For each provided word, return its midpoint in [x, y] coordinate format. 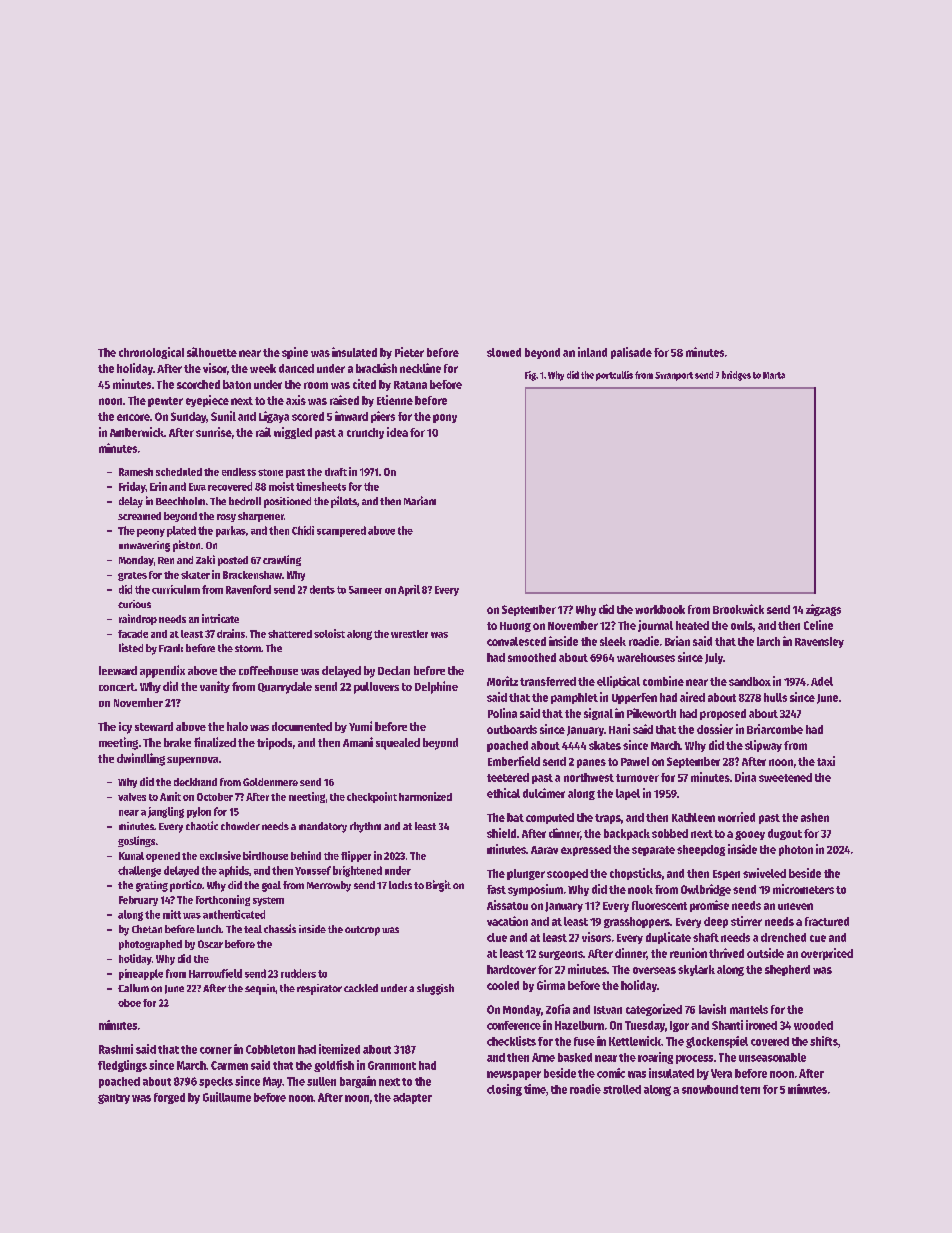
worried [736, 817]
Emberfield [514, 761]
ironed [761, 1025]
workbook [660, 609]
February [138, 901]
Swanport [674, 376]
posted [233, 561]
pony [445, 418]
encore [133, 417]
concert [117, 687]
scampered [341, 531]
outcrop [362, 931]
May [272, 1082]
